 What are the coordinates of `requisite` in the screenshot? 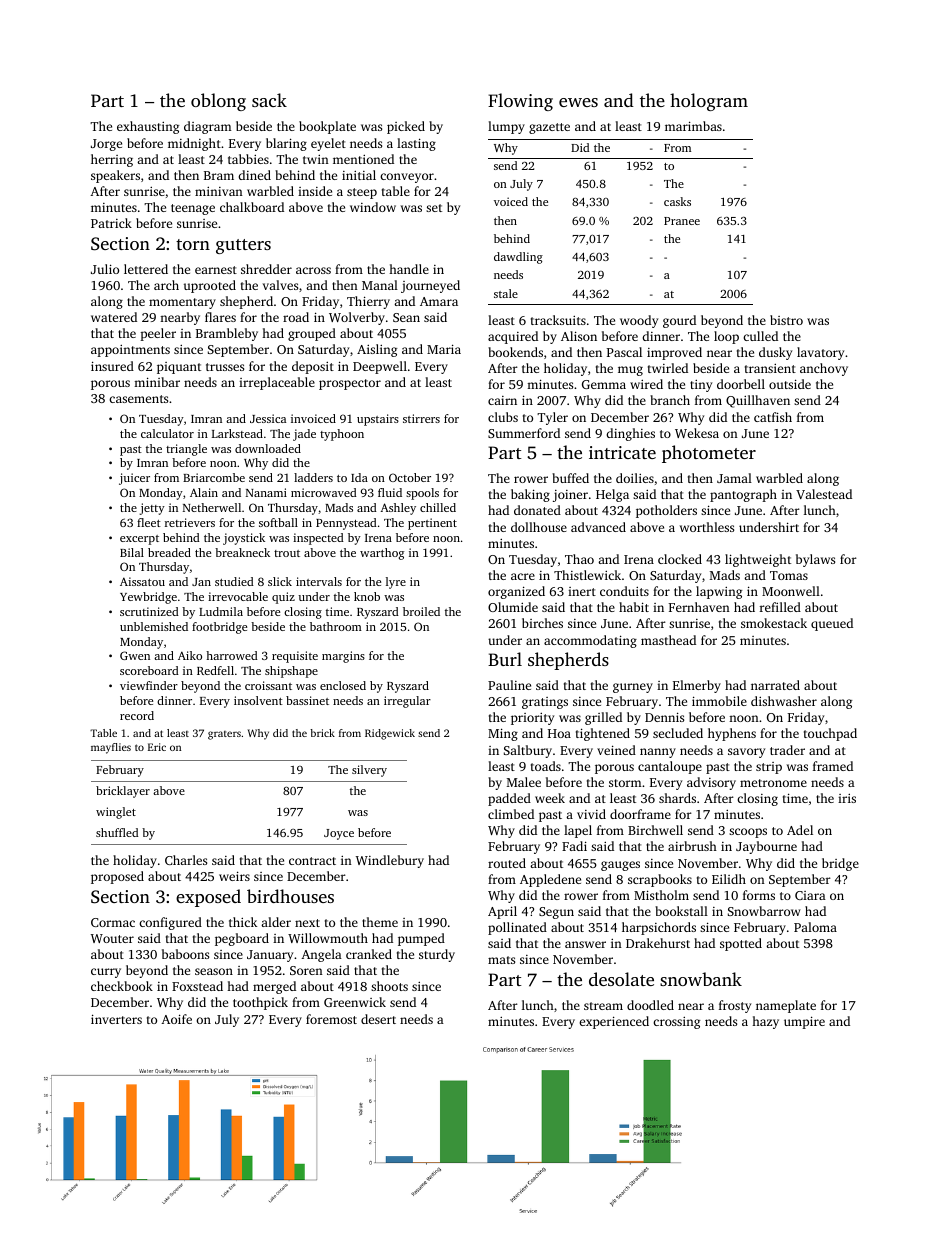 It's located at (295, 657).
